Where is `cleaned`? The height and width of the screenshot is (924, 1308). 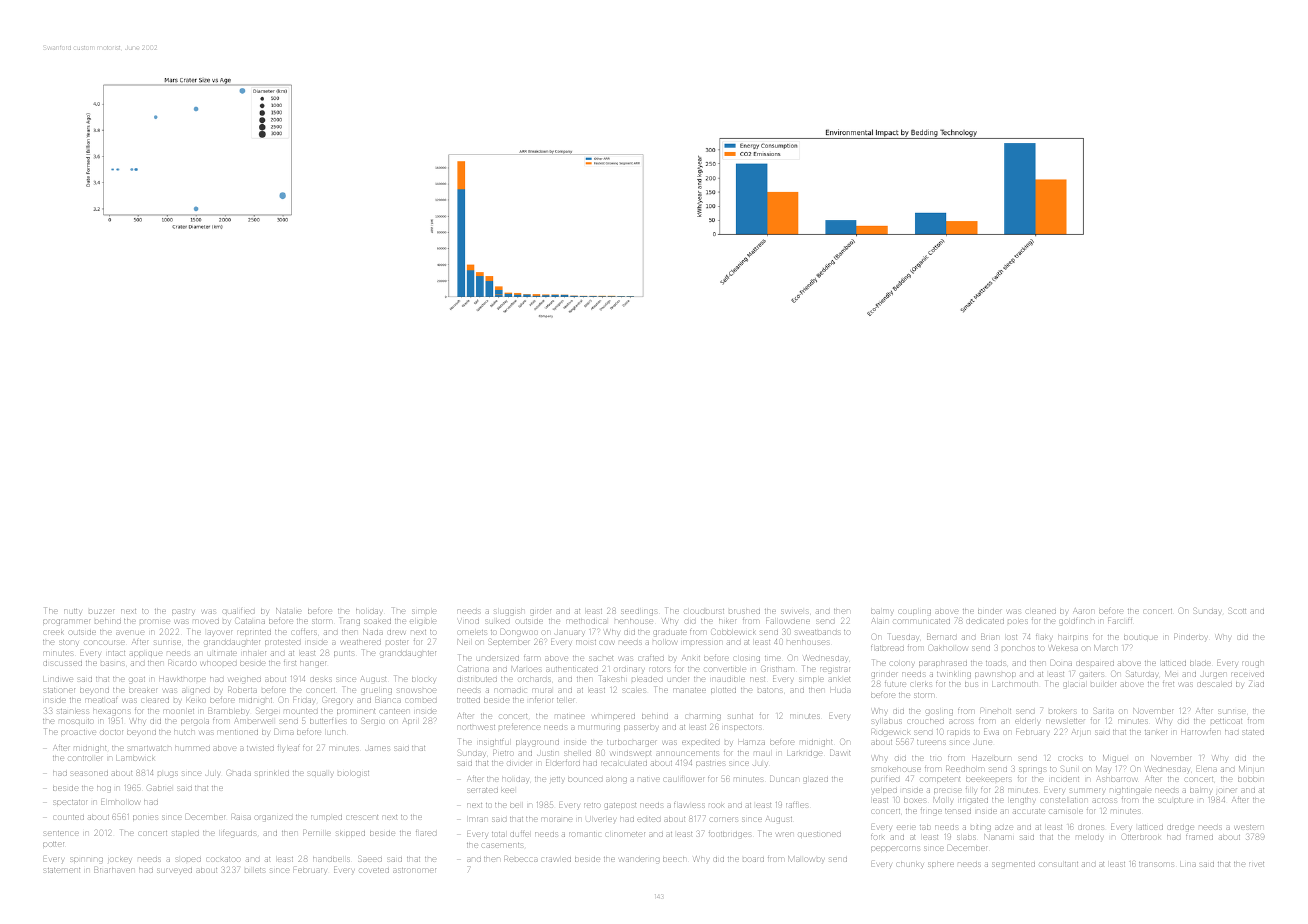 cleaned is located at coordinates (1041, 611).
